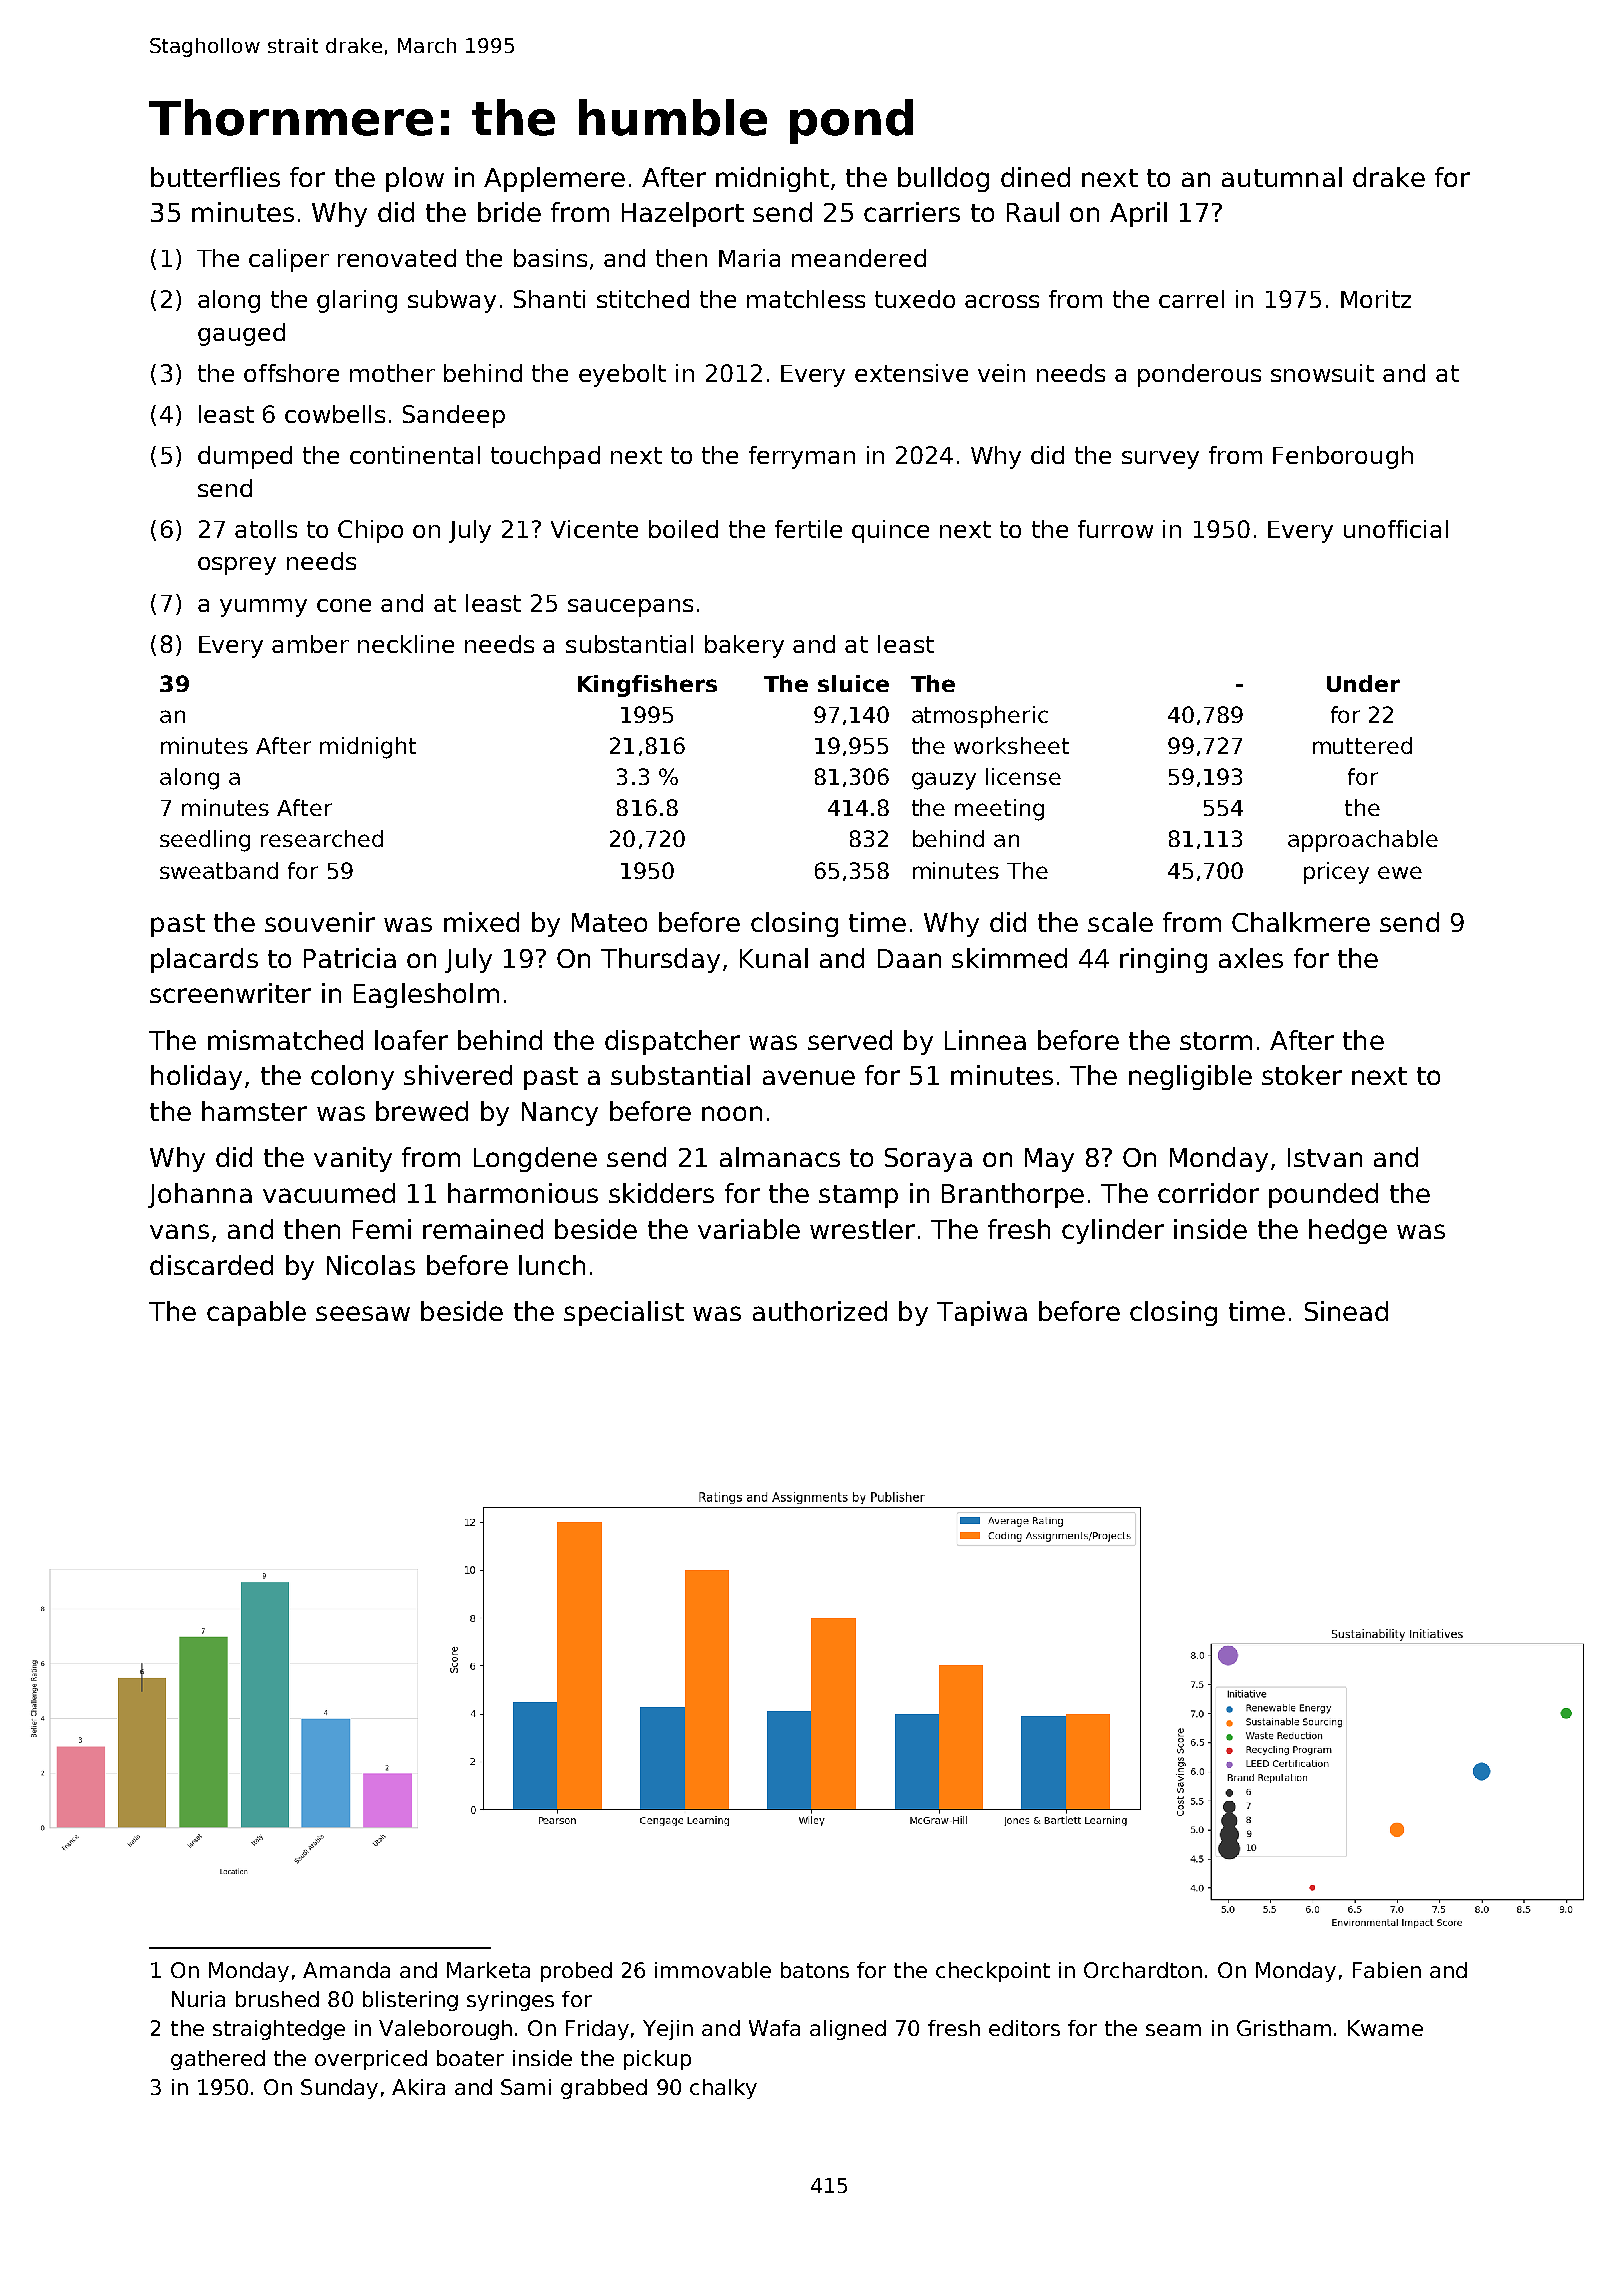 This document has width=1620, height=2292. What do you see at coordinates (744, 646) in the document?
I see `bakery` at bounding box center [744, 646].
